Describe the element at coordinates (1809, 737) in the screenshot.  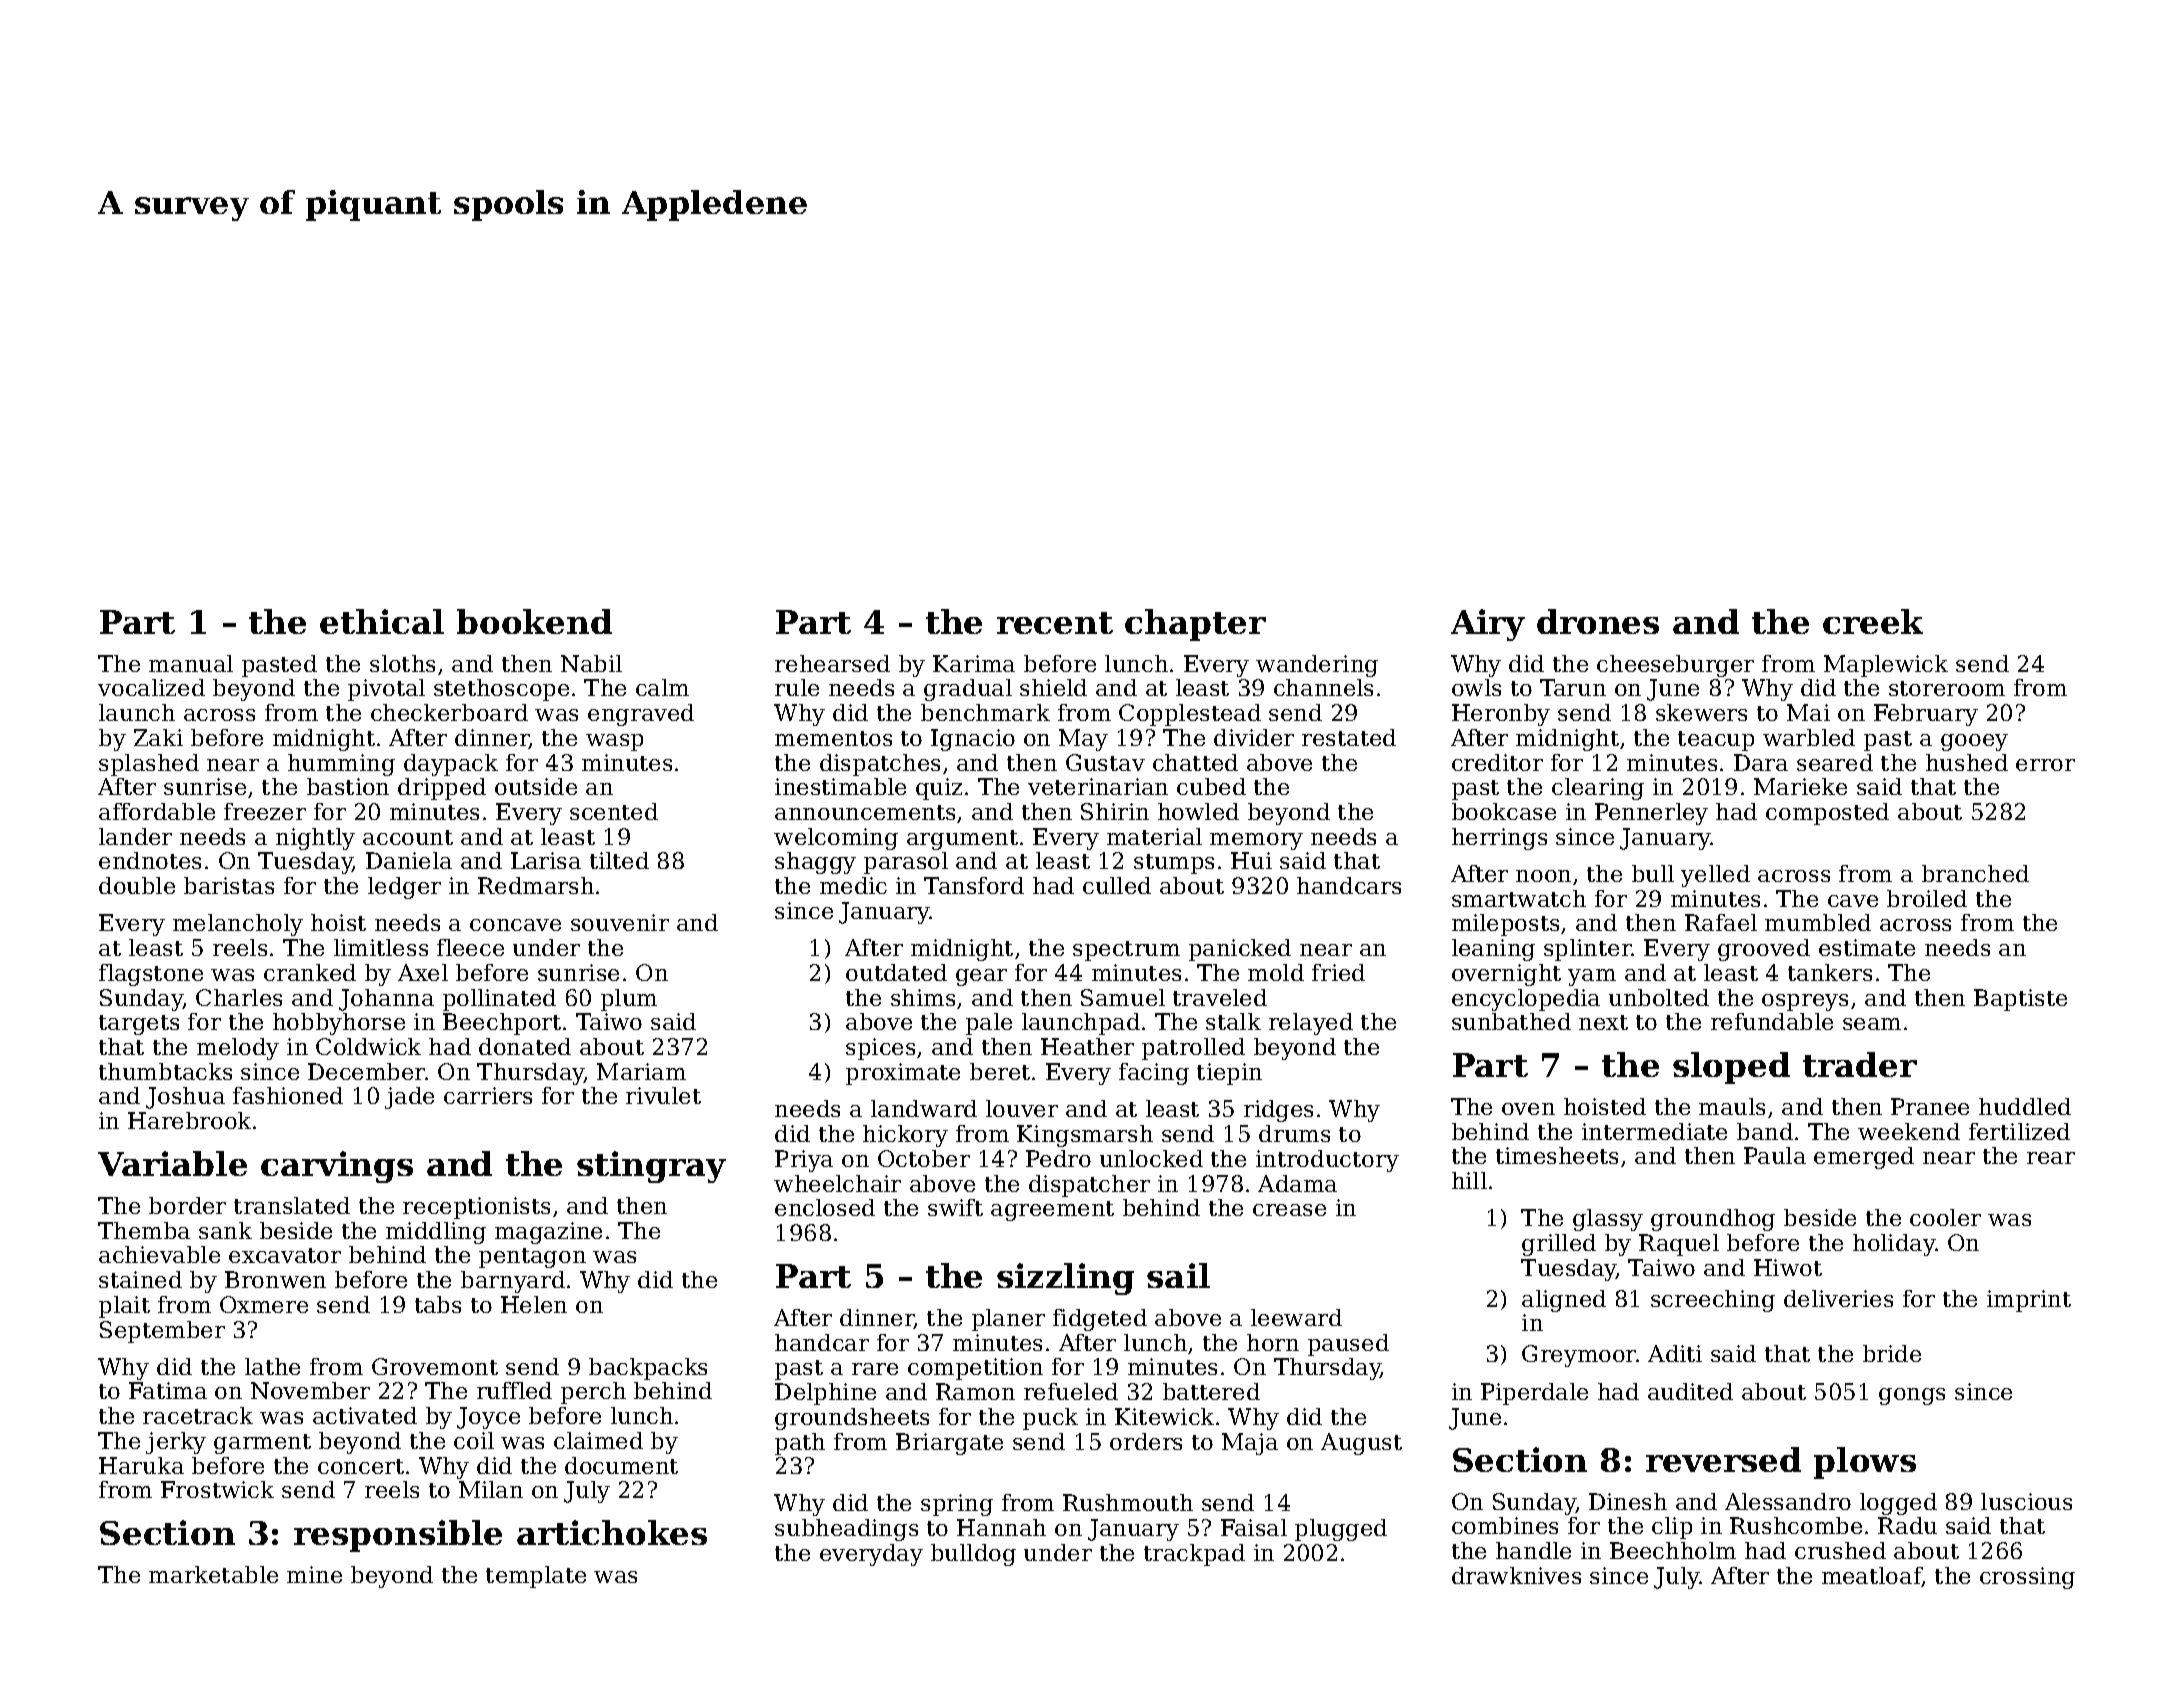
I see `warbled` at that location.
